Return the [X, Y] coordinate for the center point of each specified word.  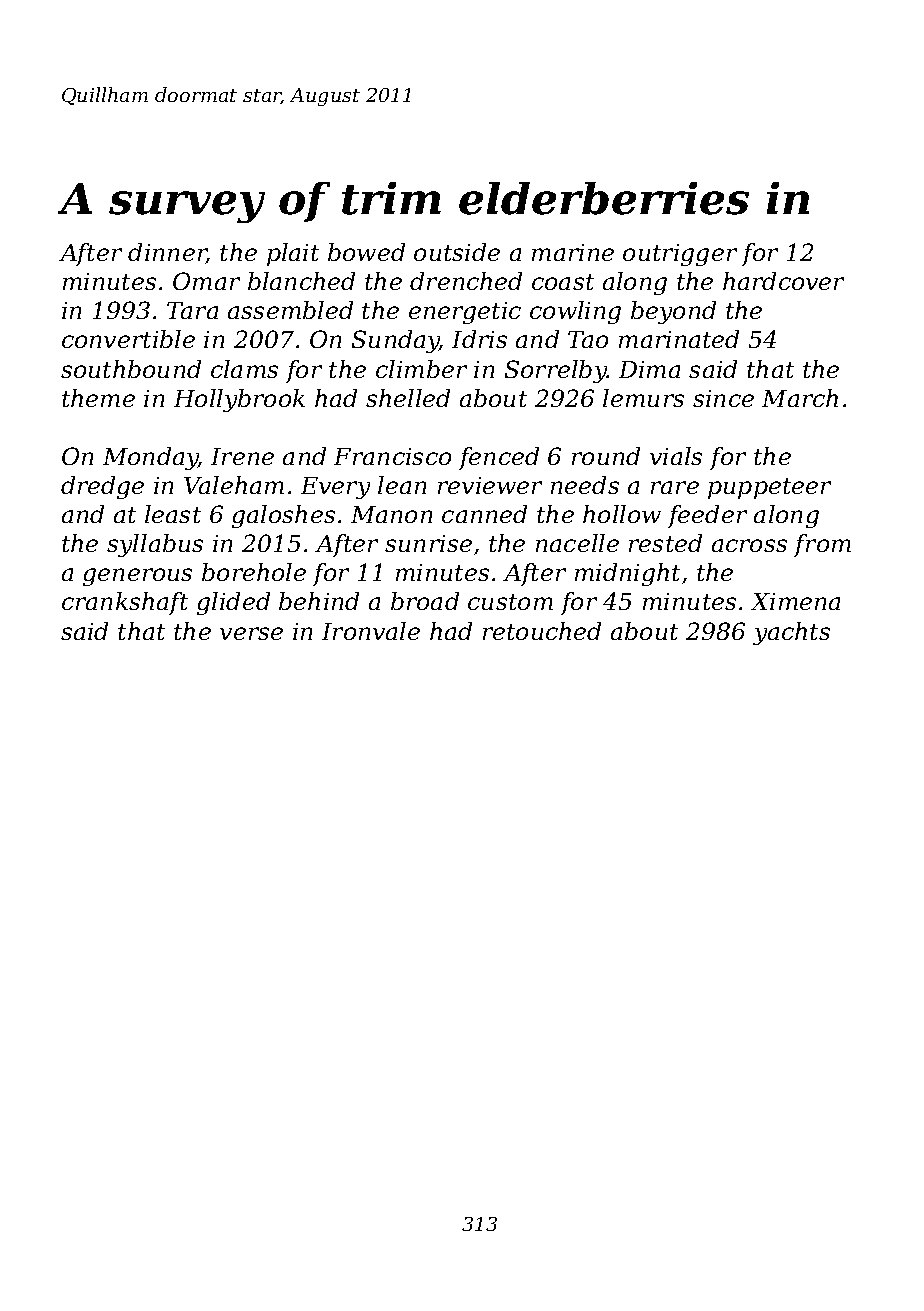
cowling [575, 312]
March [800, 398]
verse [251, 633]
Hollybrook [239, 400]
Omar [206, 281]
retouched [542, 631]
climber [421, 369]
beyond [673, 312]
